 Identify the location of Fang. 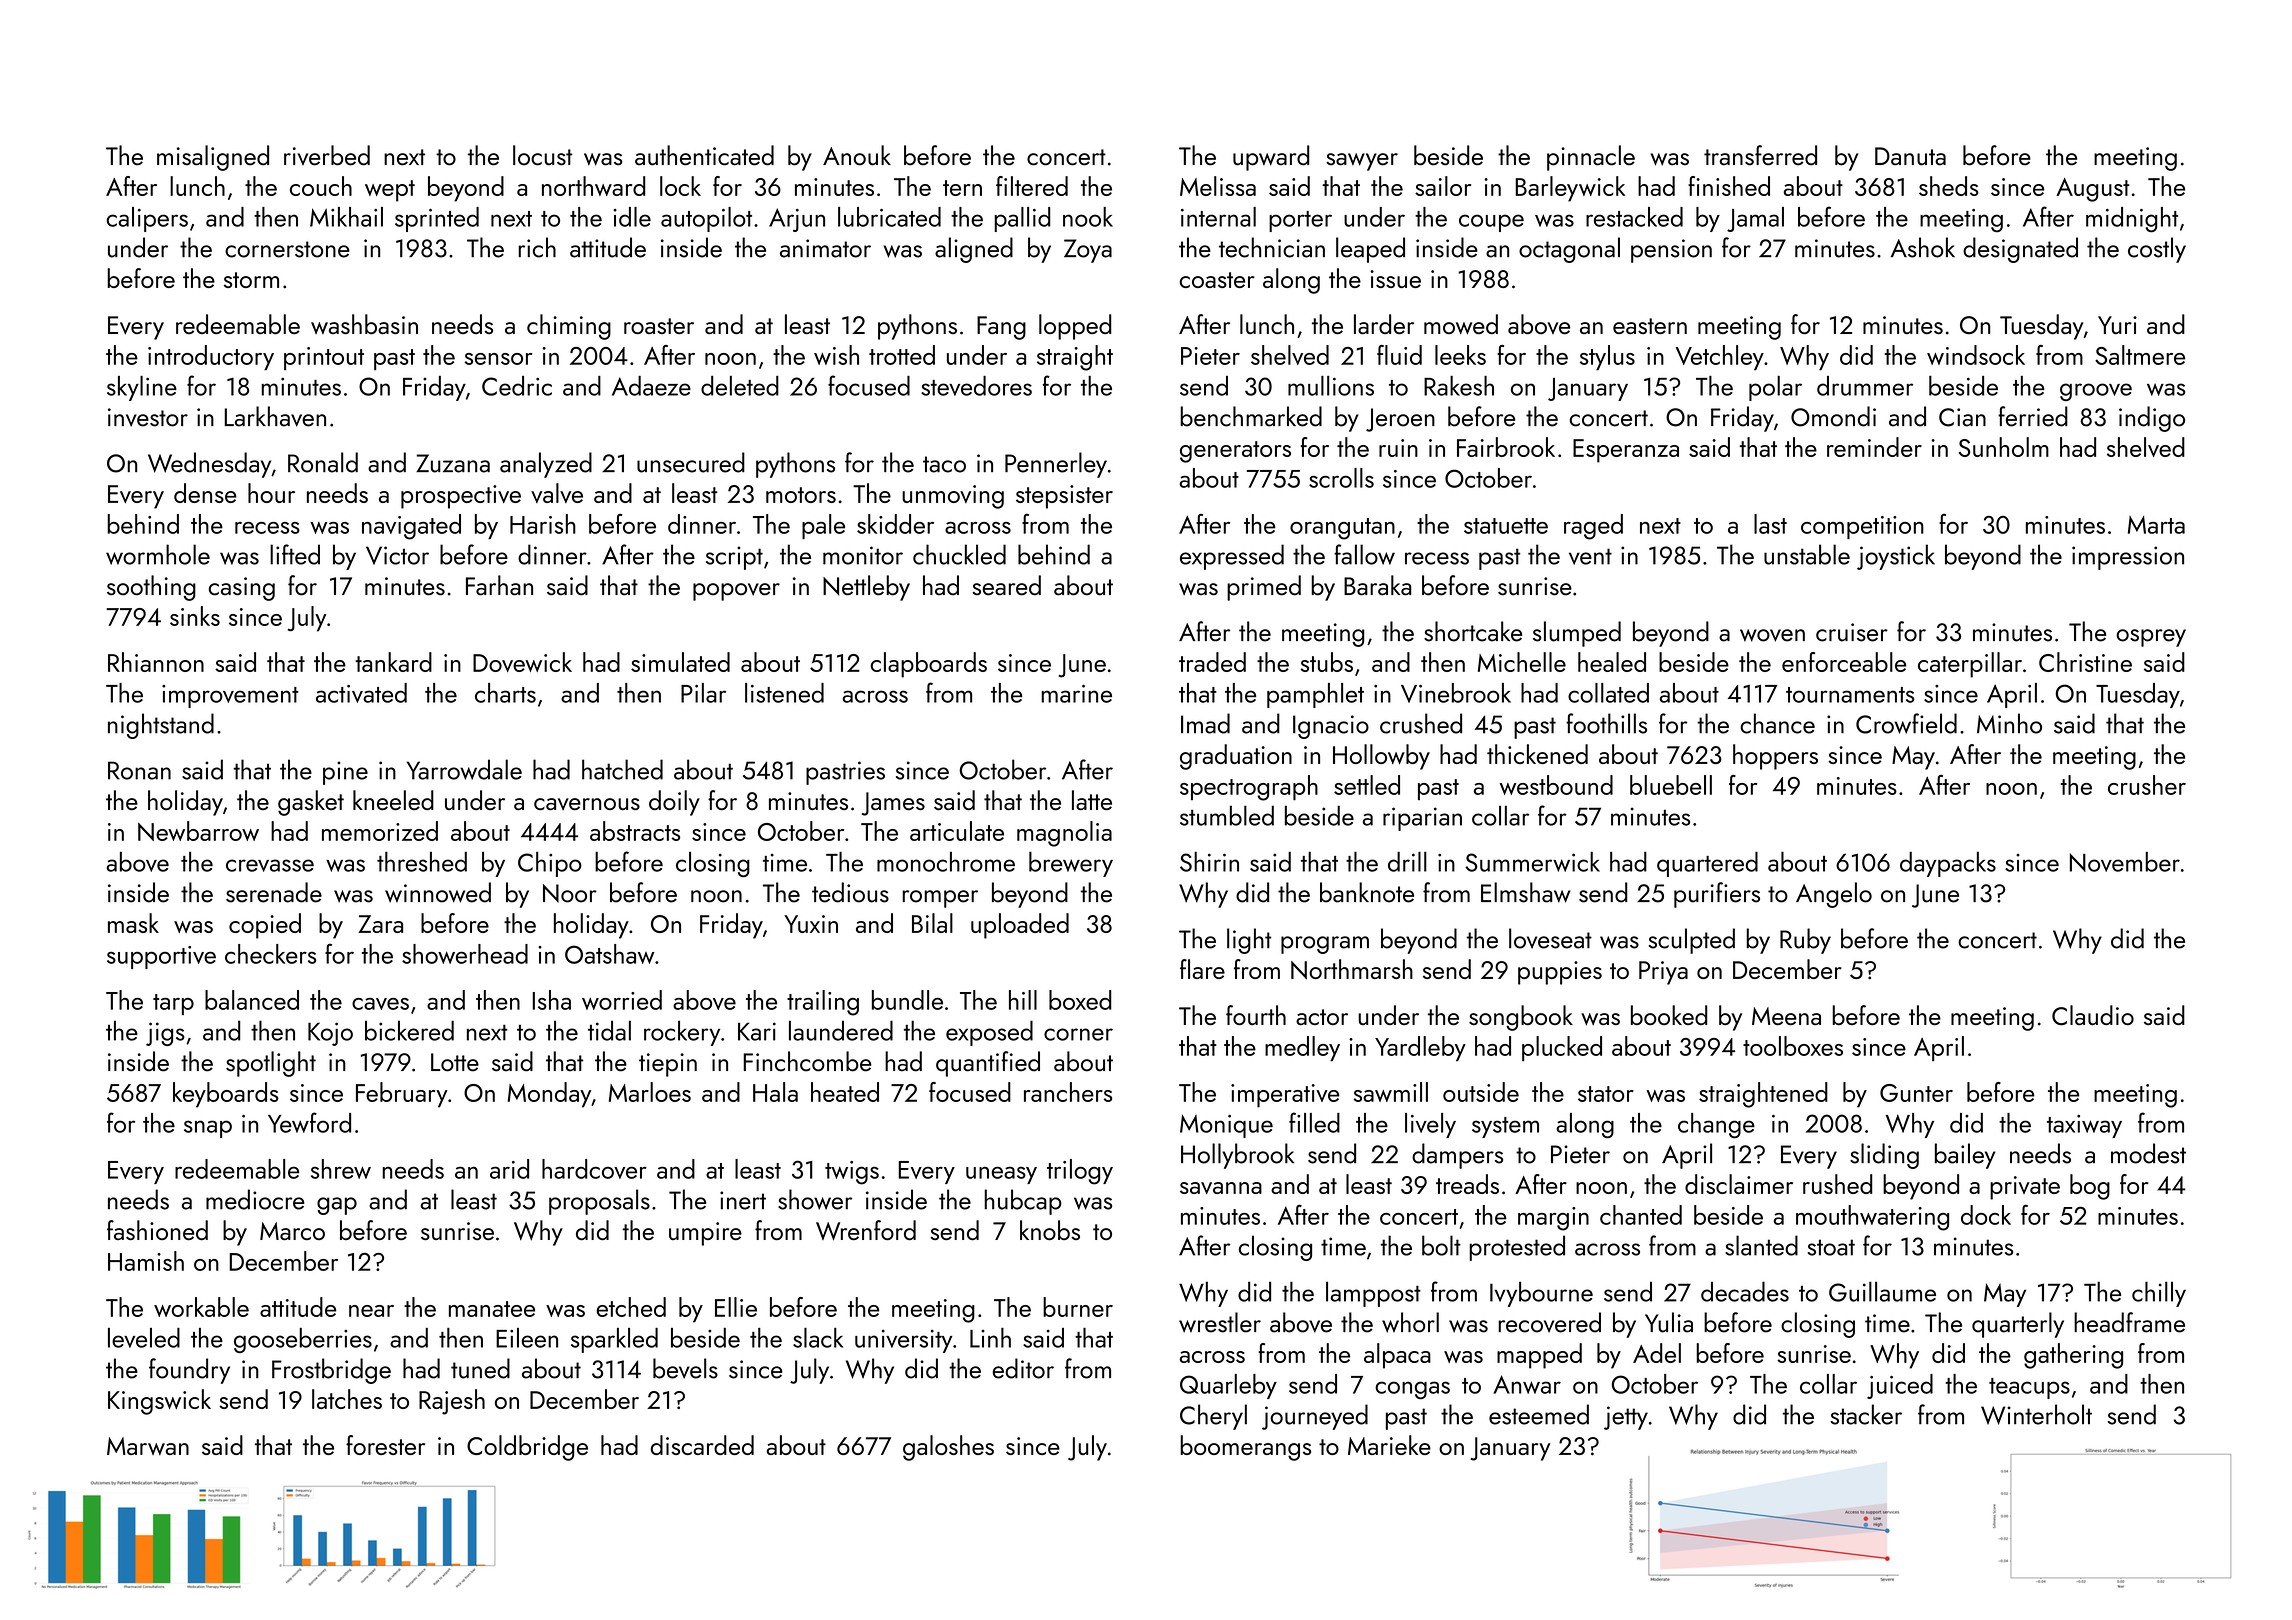
(1001, 328).
